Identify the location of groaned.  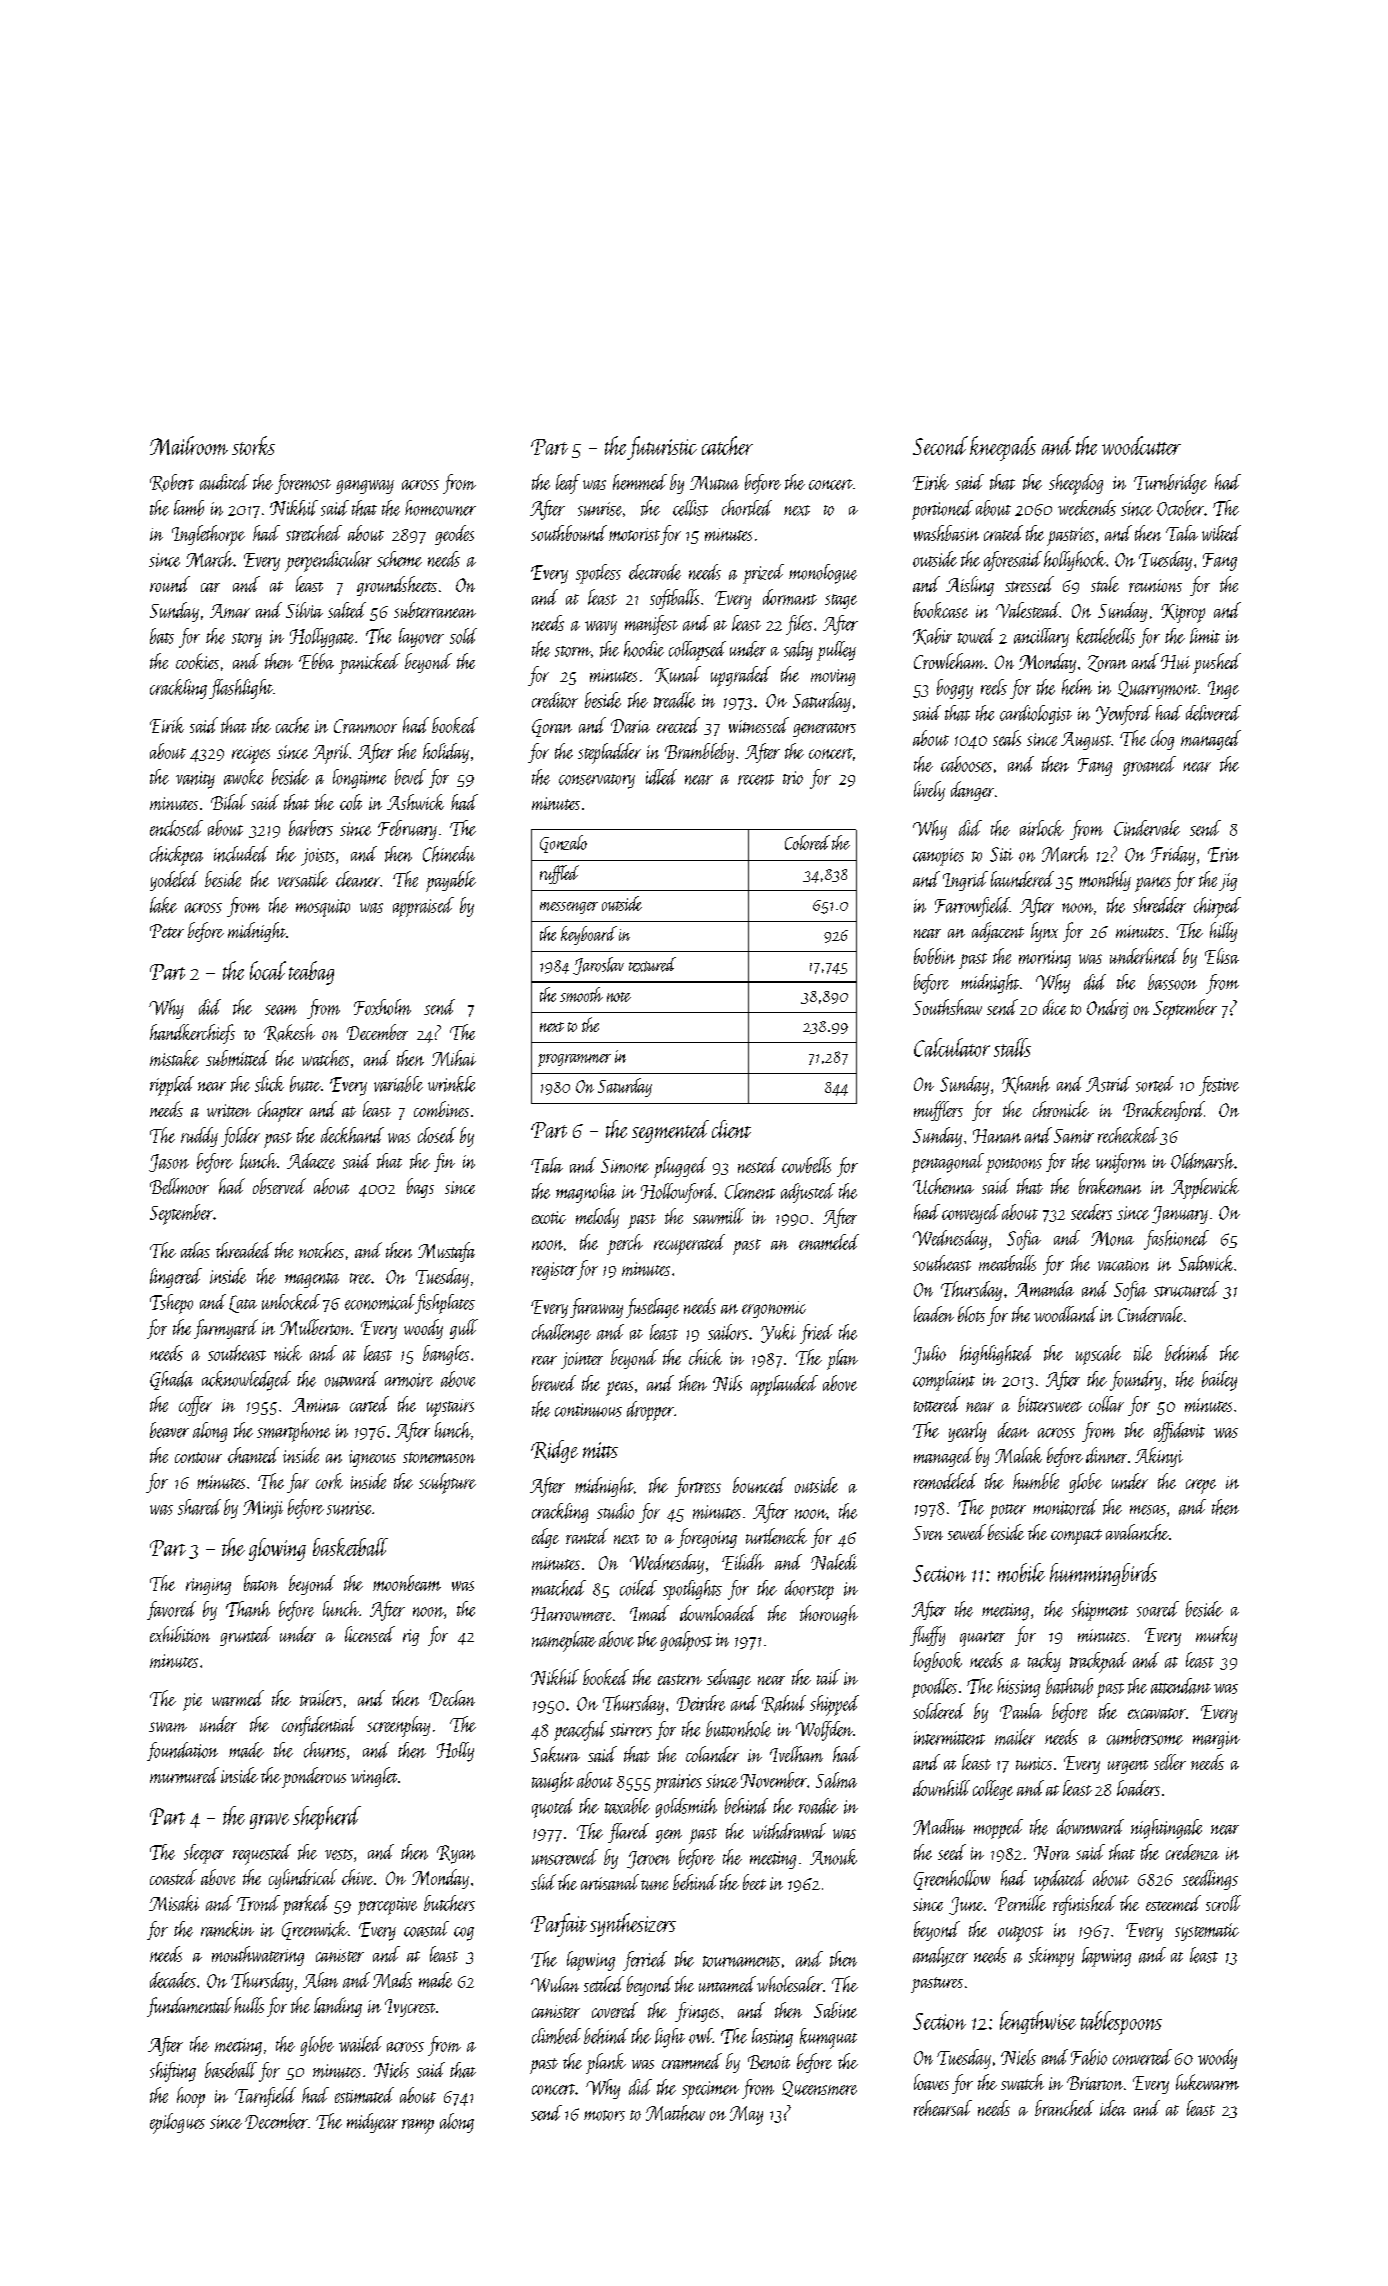
(1149, 766).
